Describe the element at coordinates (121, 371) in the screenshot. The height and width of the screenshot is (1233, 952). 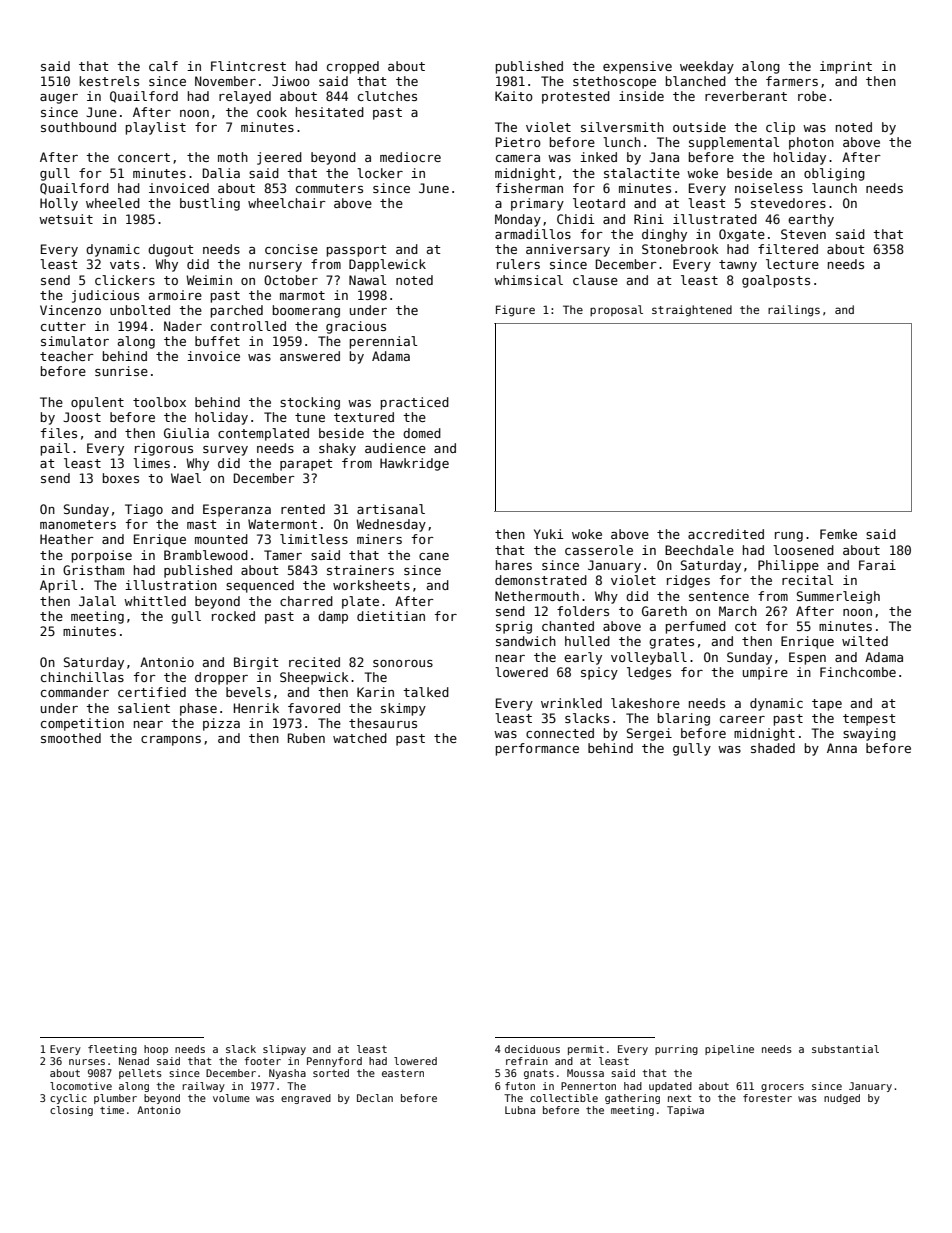
I see `sunrise` at that location.
